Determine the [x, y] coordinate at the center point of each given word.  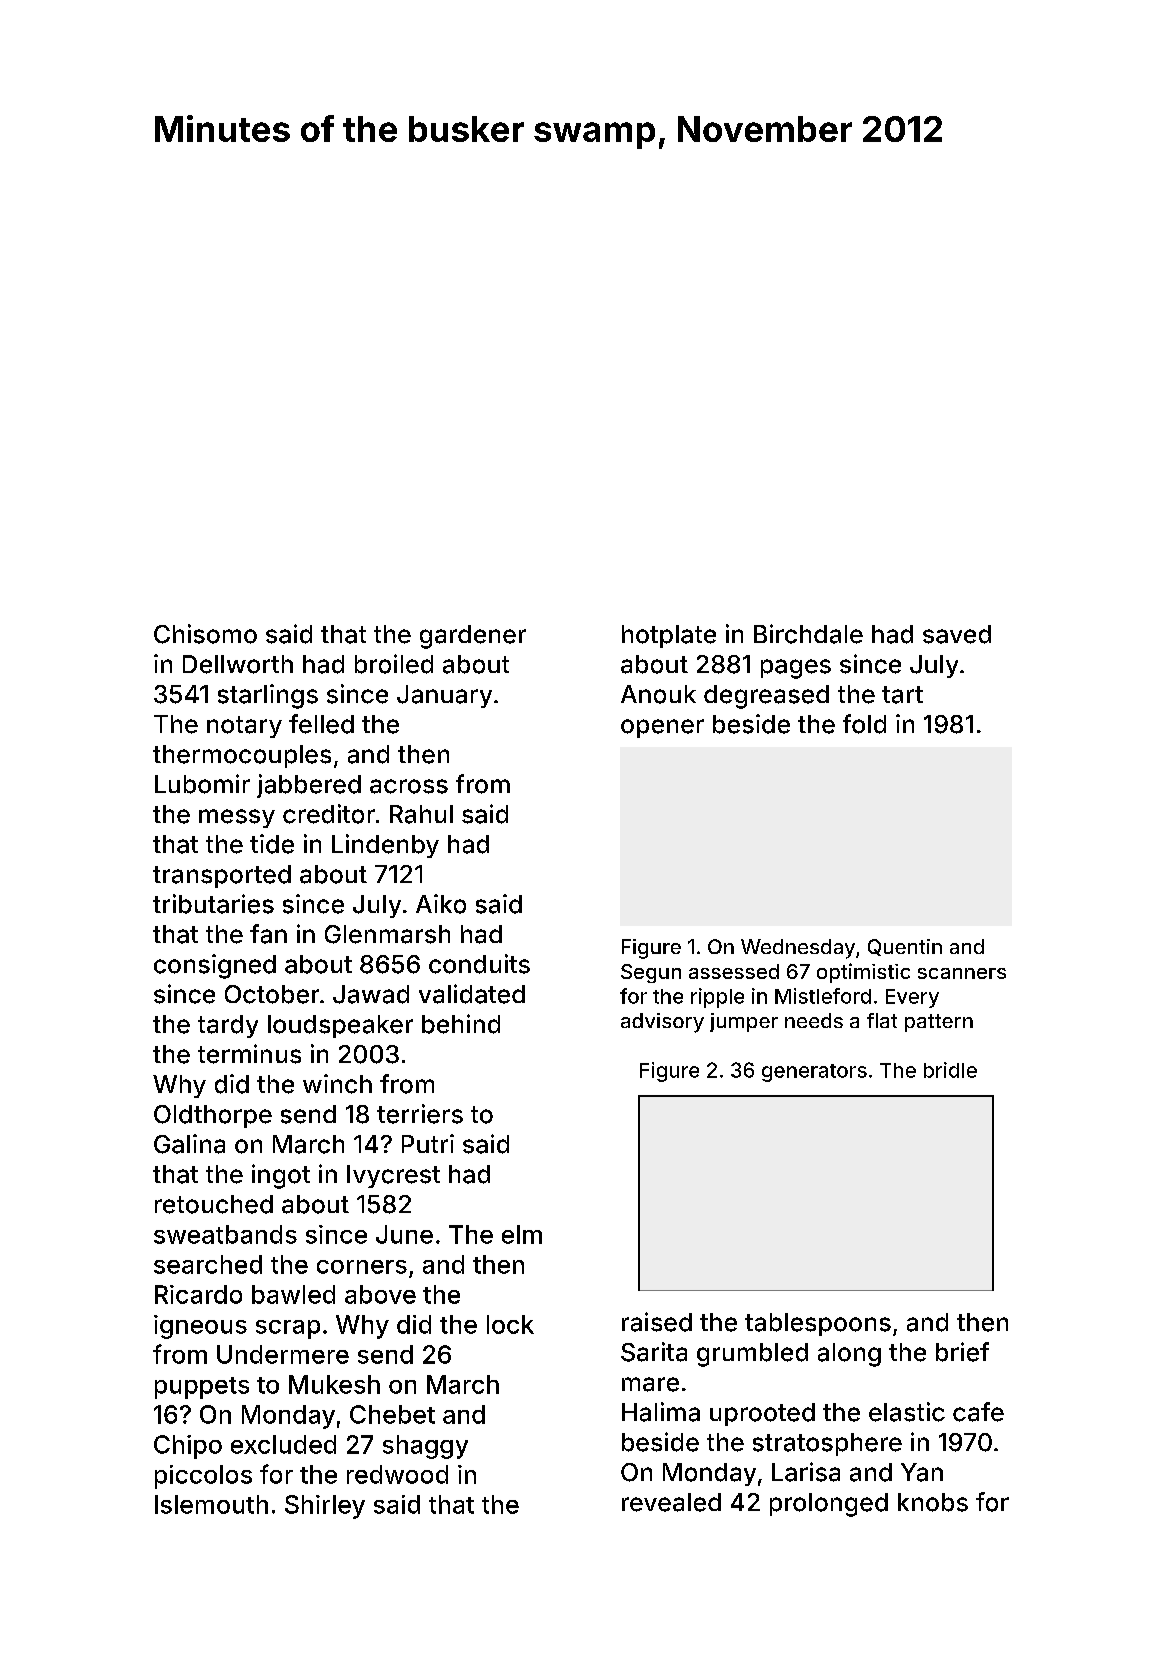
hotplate [669, 636]
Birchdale [808, 634]
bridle [950, 1070]
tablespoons [818, 1324]
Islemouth [211, 1504]
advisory [662, 1023]
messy [237, 818]
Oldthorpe [213, 1116]
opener [662, 728]
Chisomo [205, 634]
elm [522, 1234]
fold [864, 724]
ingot [281, 1176]
